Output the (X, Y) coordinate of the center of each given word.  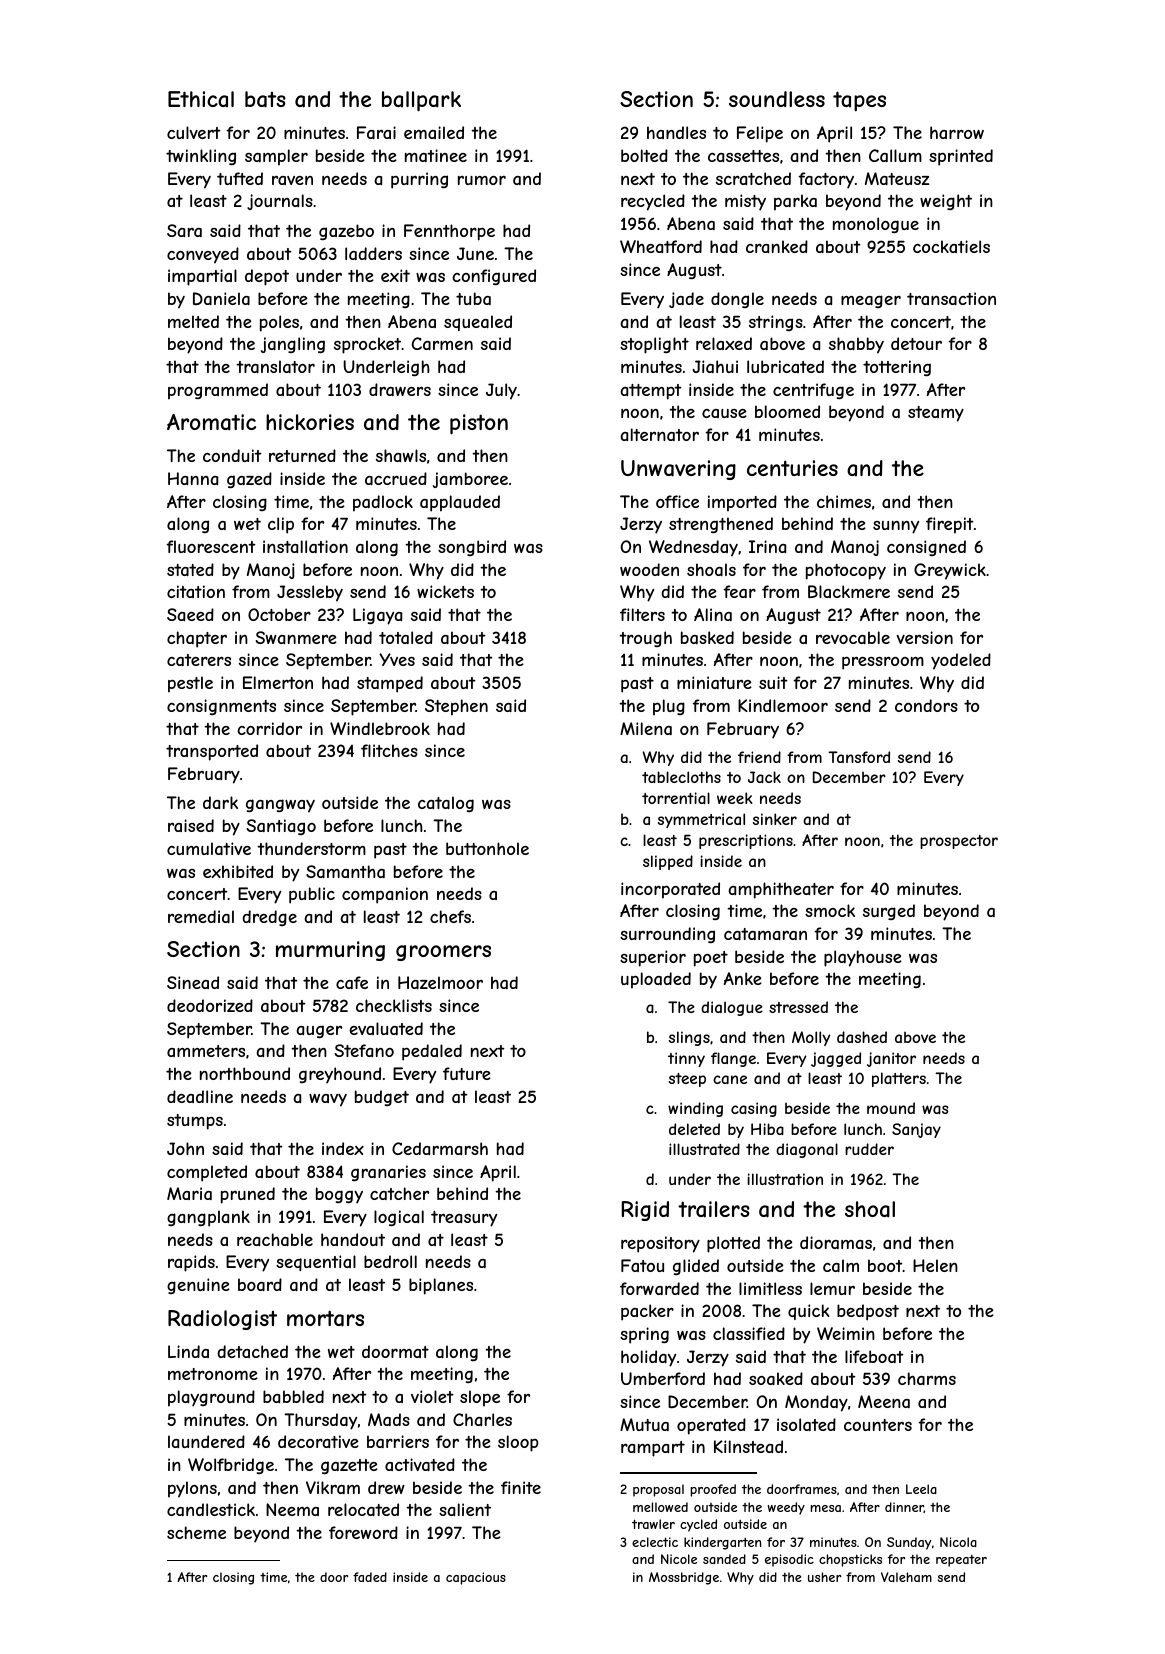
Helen (935, 1265)
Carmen (442, 343)
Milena (646, 728)
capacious (476, 1578)
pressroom (883, 663)
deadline (200, 1096)
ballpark (421, 101)
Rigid (645, 1211)
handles (676, 132)
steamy (936, 414)
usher (824, 1577)
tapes (859, 101)
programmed (218, 391)
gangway (280, 806)
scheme (196, 1532)
